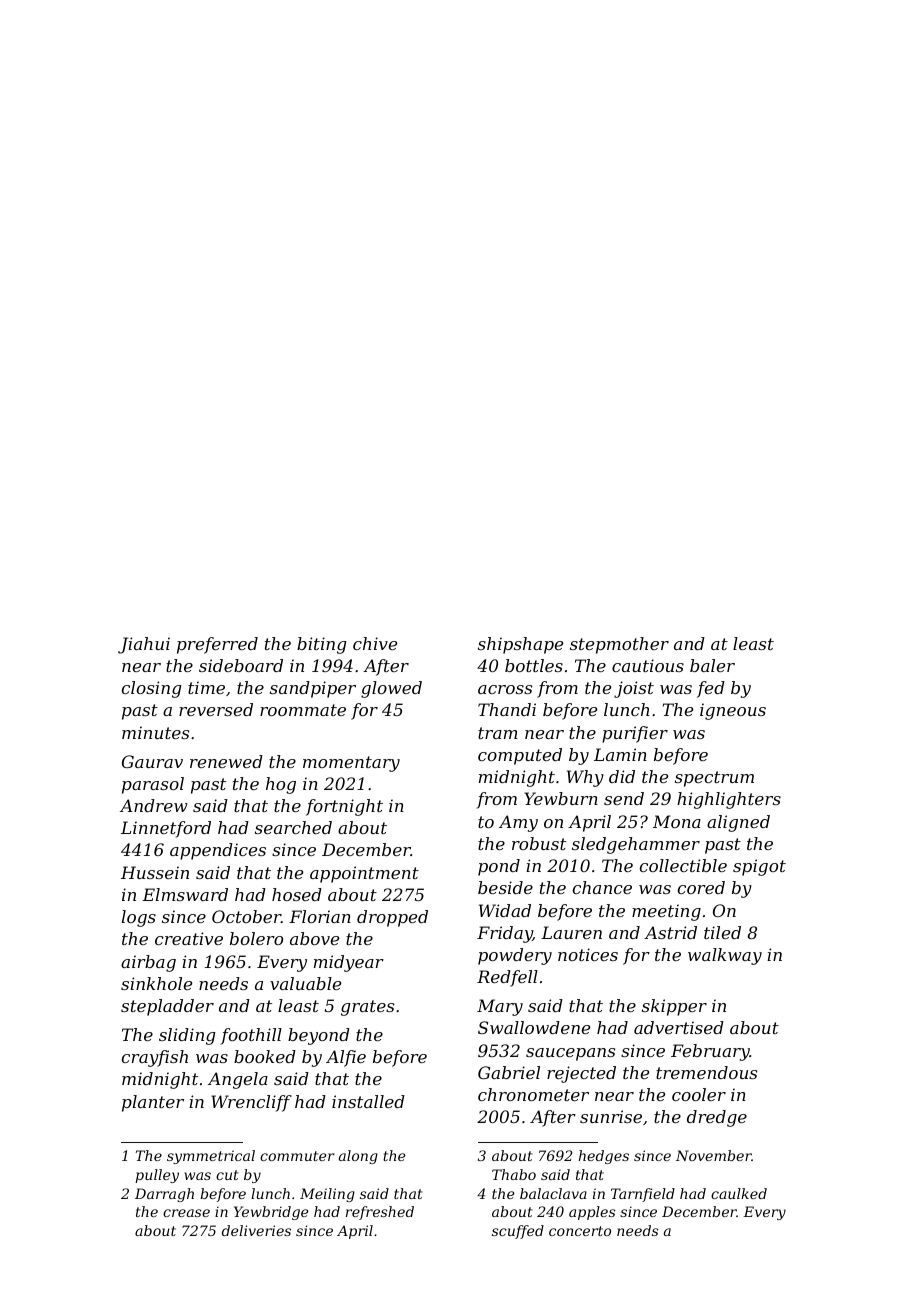 The image size is (908, 1316). I want to click on chive, so click(375, 643).
